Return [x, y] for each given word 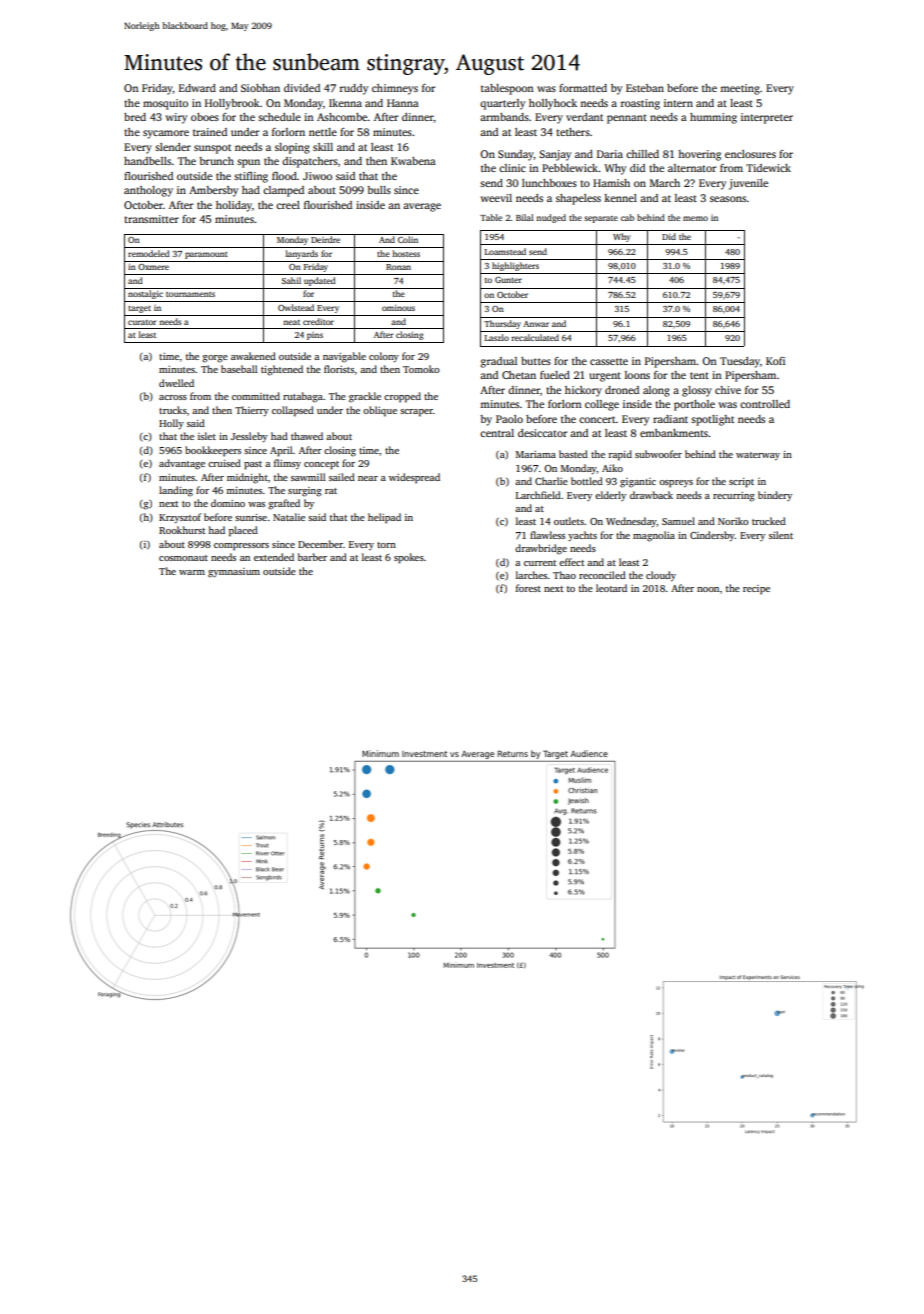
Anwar [536, 324]
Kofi [775, 361]
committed [256, 396]
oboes [205, 117]
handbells [147, 161]
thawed [307, 436]
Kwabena [413, 161]
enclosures [750, 154]
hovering [699, 155]
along [656, 391]
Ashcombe [342, 117]
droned [622, 390]
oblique [380, 411]
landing [176, 491]
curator [142, 322]
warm [192, 572]
